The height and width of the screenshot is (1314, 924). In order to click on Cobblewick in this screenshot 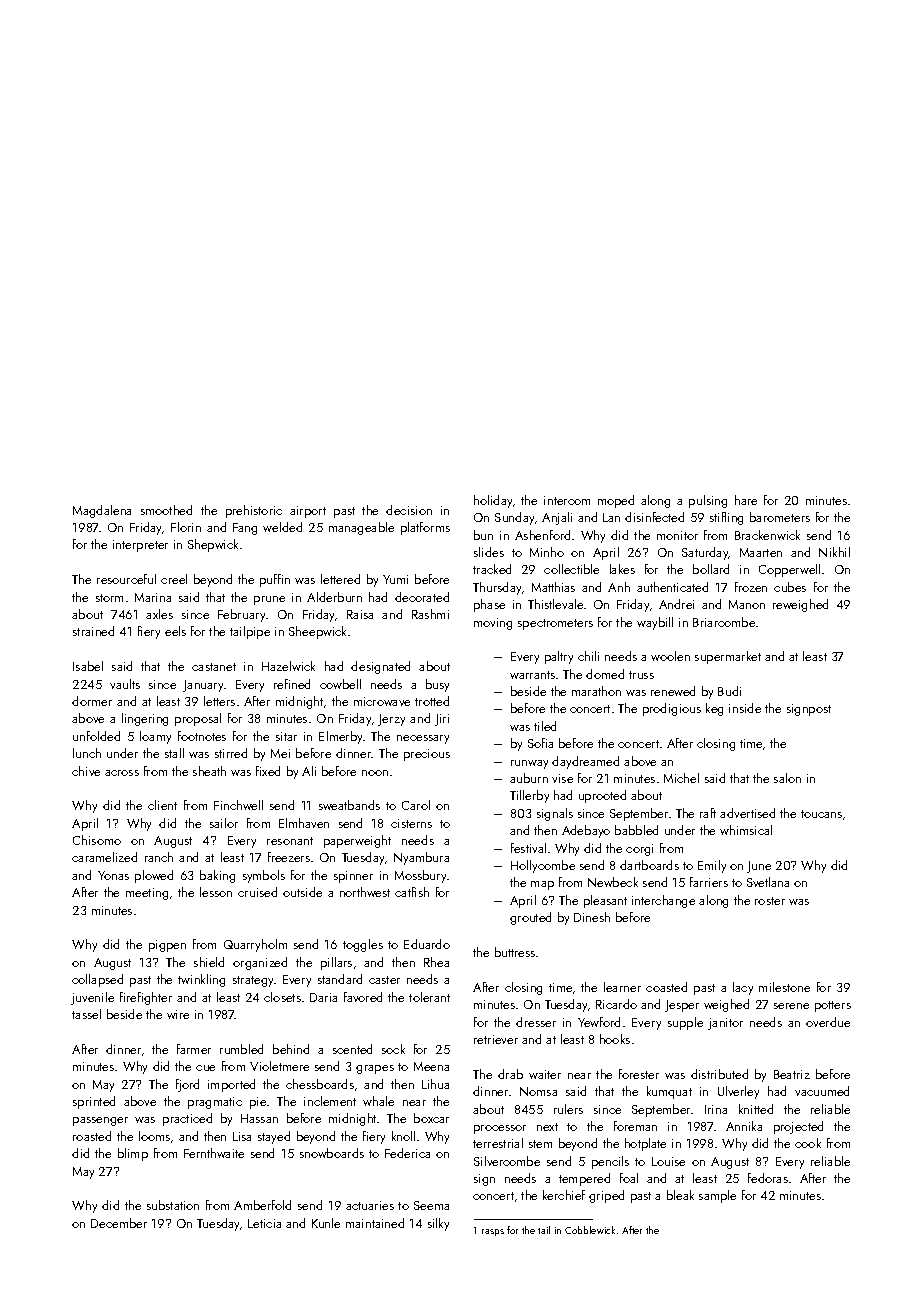, I will do `click(590, 1230)`.
